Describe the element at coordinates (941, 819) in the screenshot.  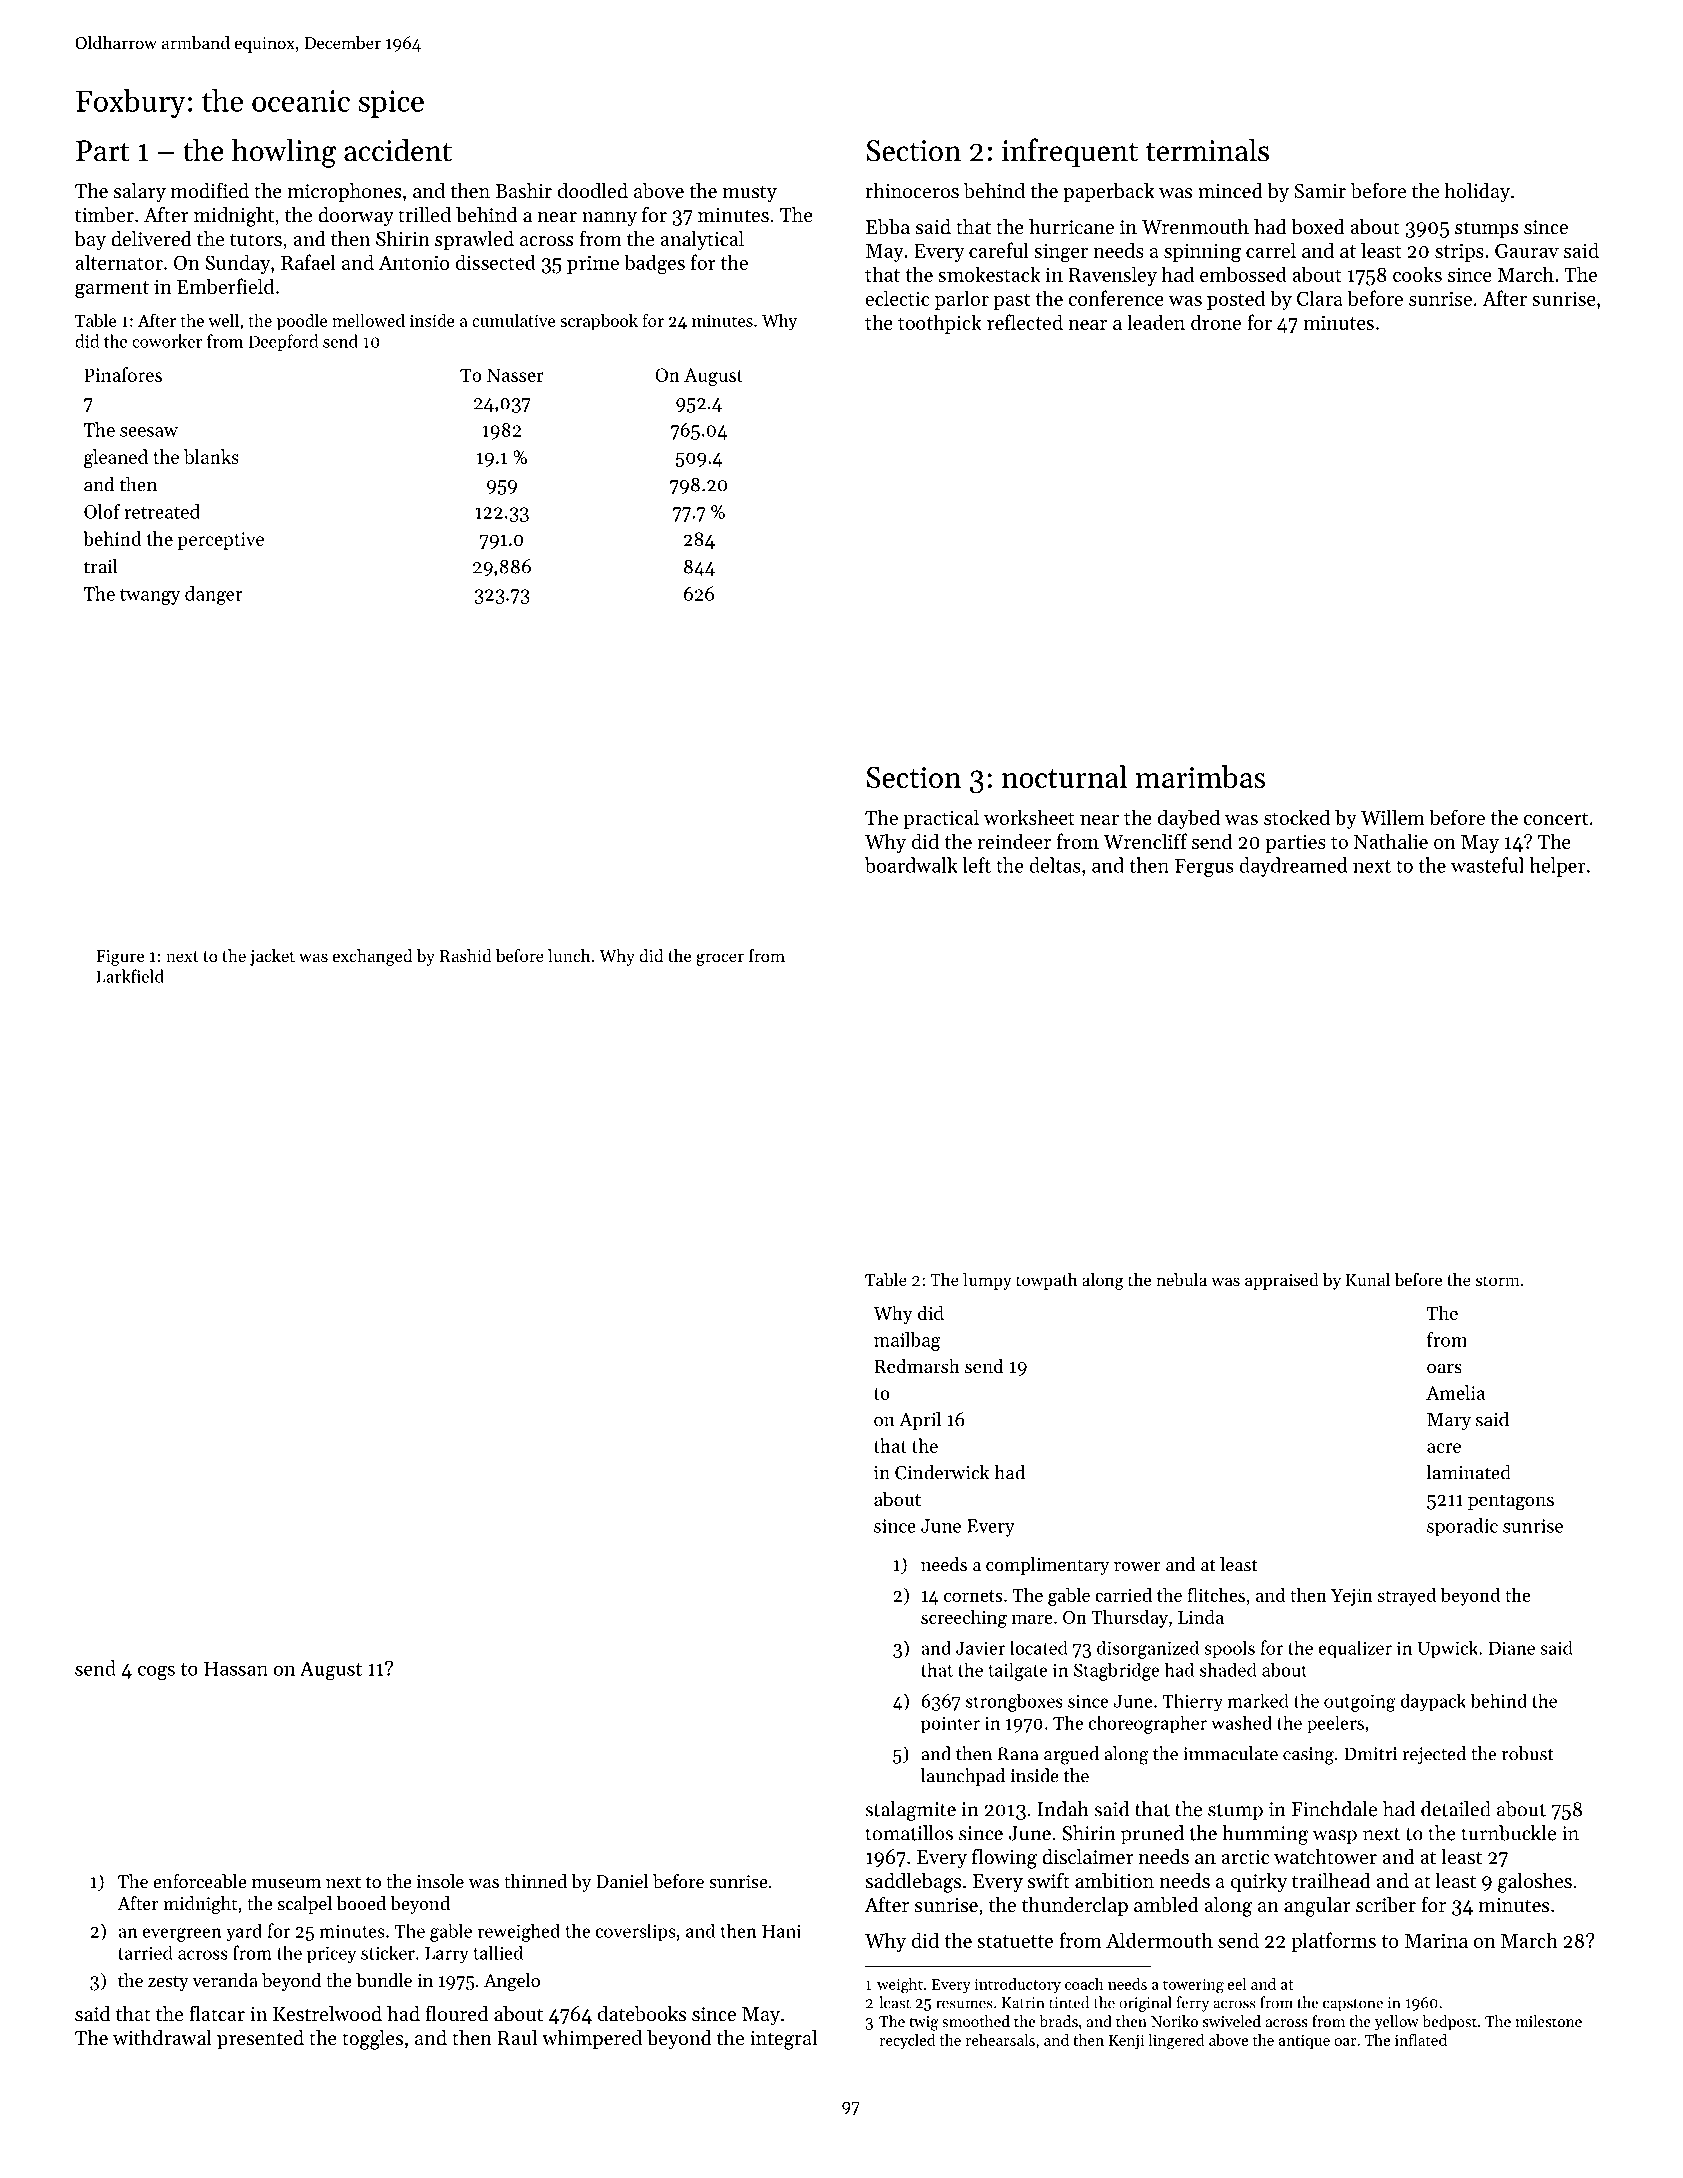
I see `practical` at that location.
